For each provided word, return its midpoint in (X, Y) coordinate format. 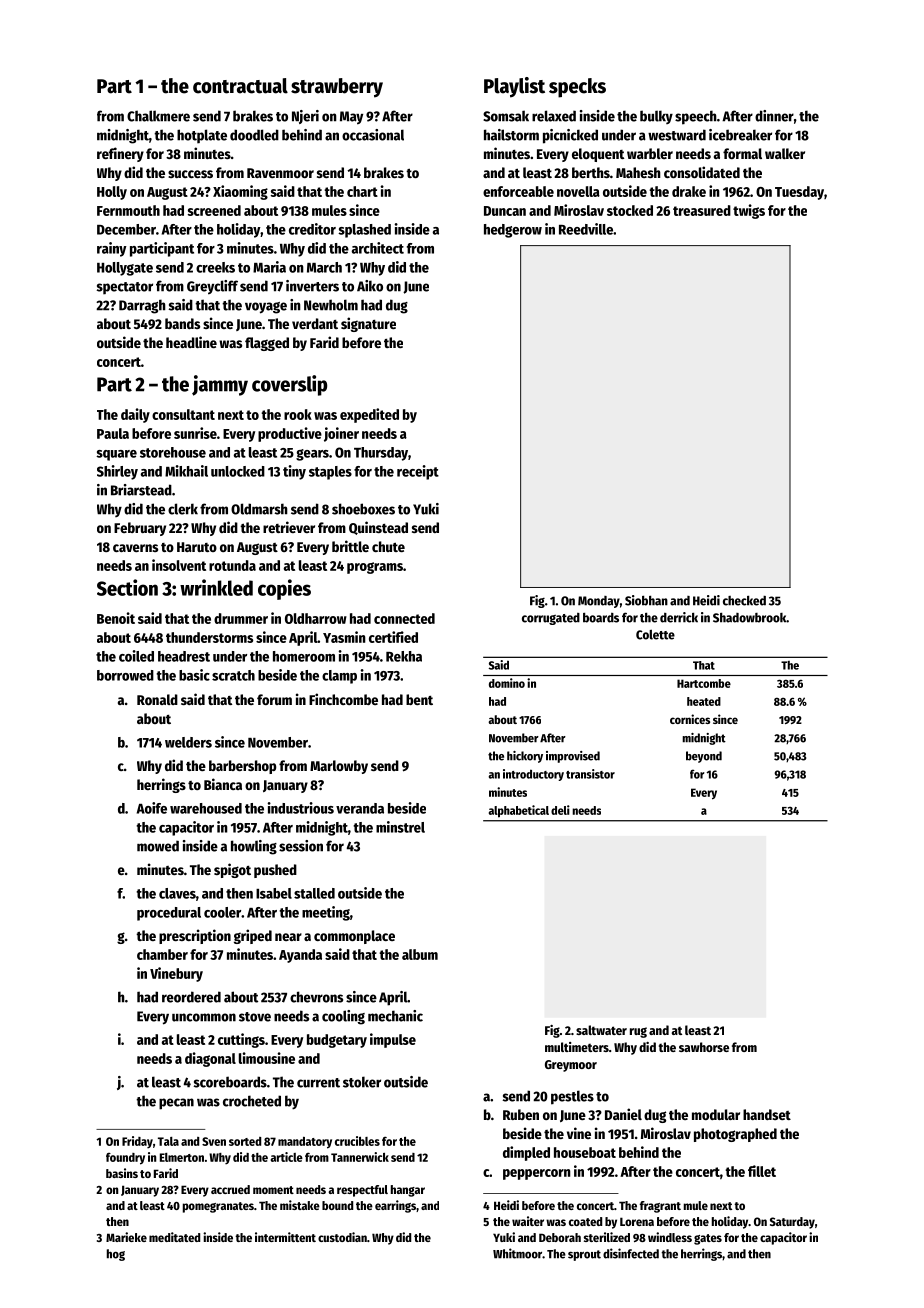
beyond (704, 757)
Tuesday (799, 193)
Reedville (586, 229)
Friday (137, 1142)
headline (191, 342)
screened (214, 210)
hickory (525, 757)
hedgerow (513, 231)
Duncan (505, 211)
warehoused (206, 808)
